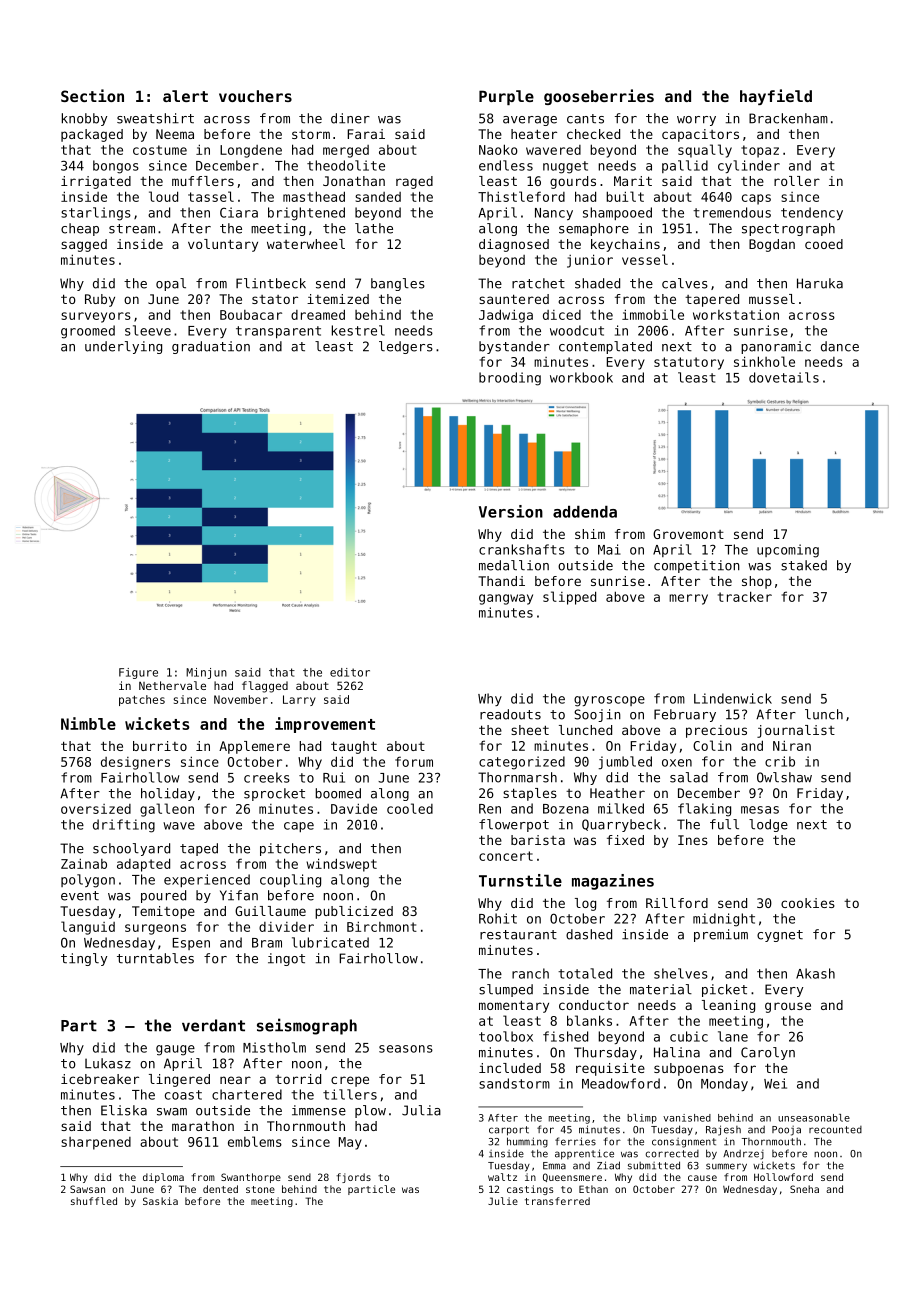 The height and width of the screenshot is (1308, 924). What do you see at coordinates (814, 1118) in the screenshot?
I see `unseasonable` at bounding box center [814, 1118].
